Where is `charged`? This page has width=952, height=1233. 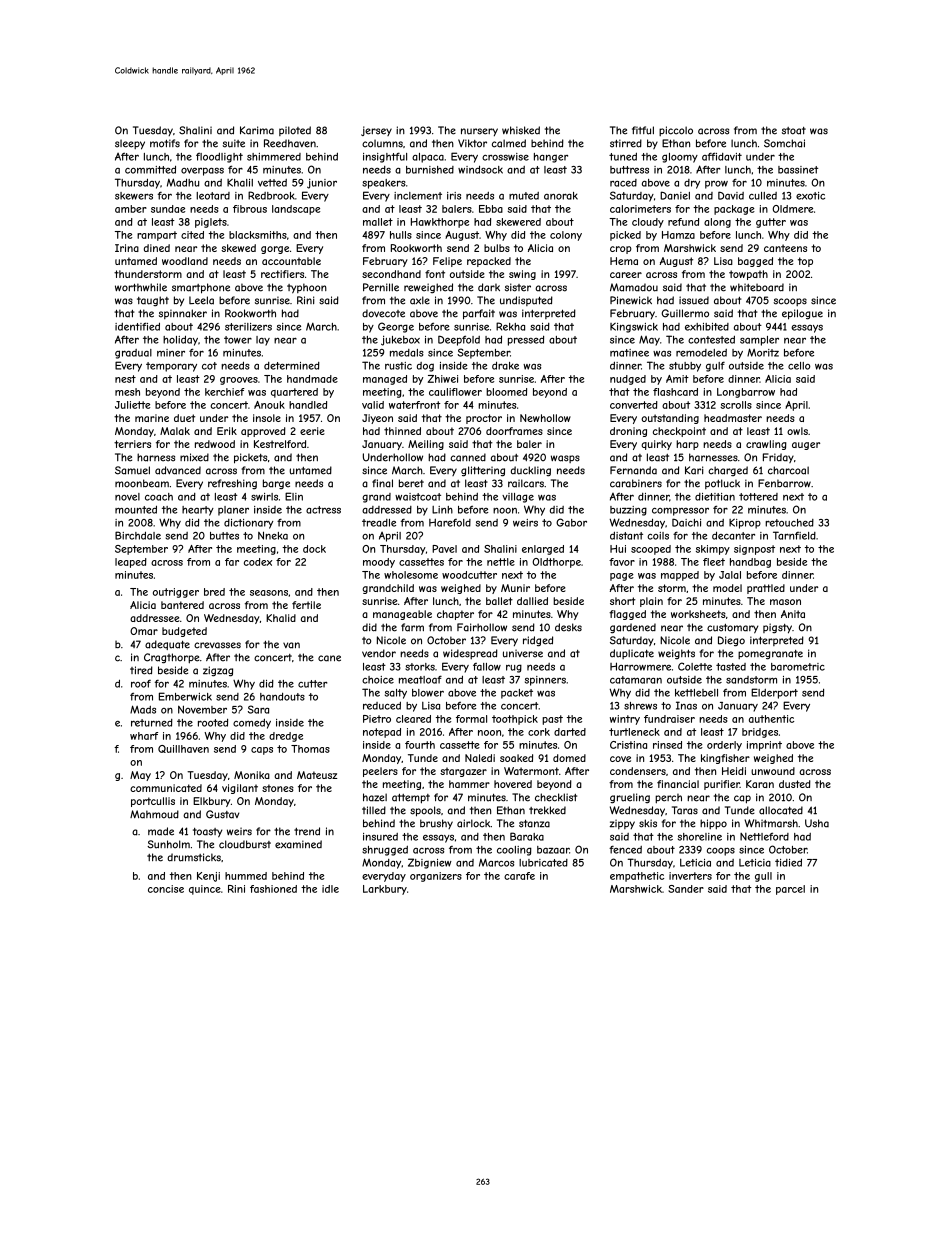
charged is located at coordinates (728, 471).
